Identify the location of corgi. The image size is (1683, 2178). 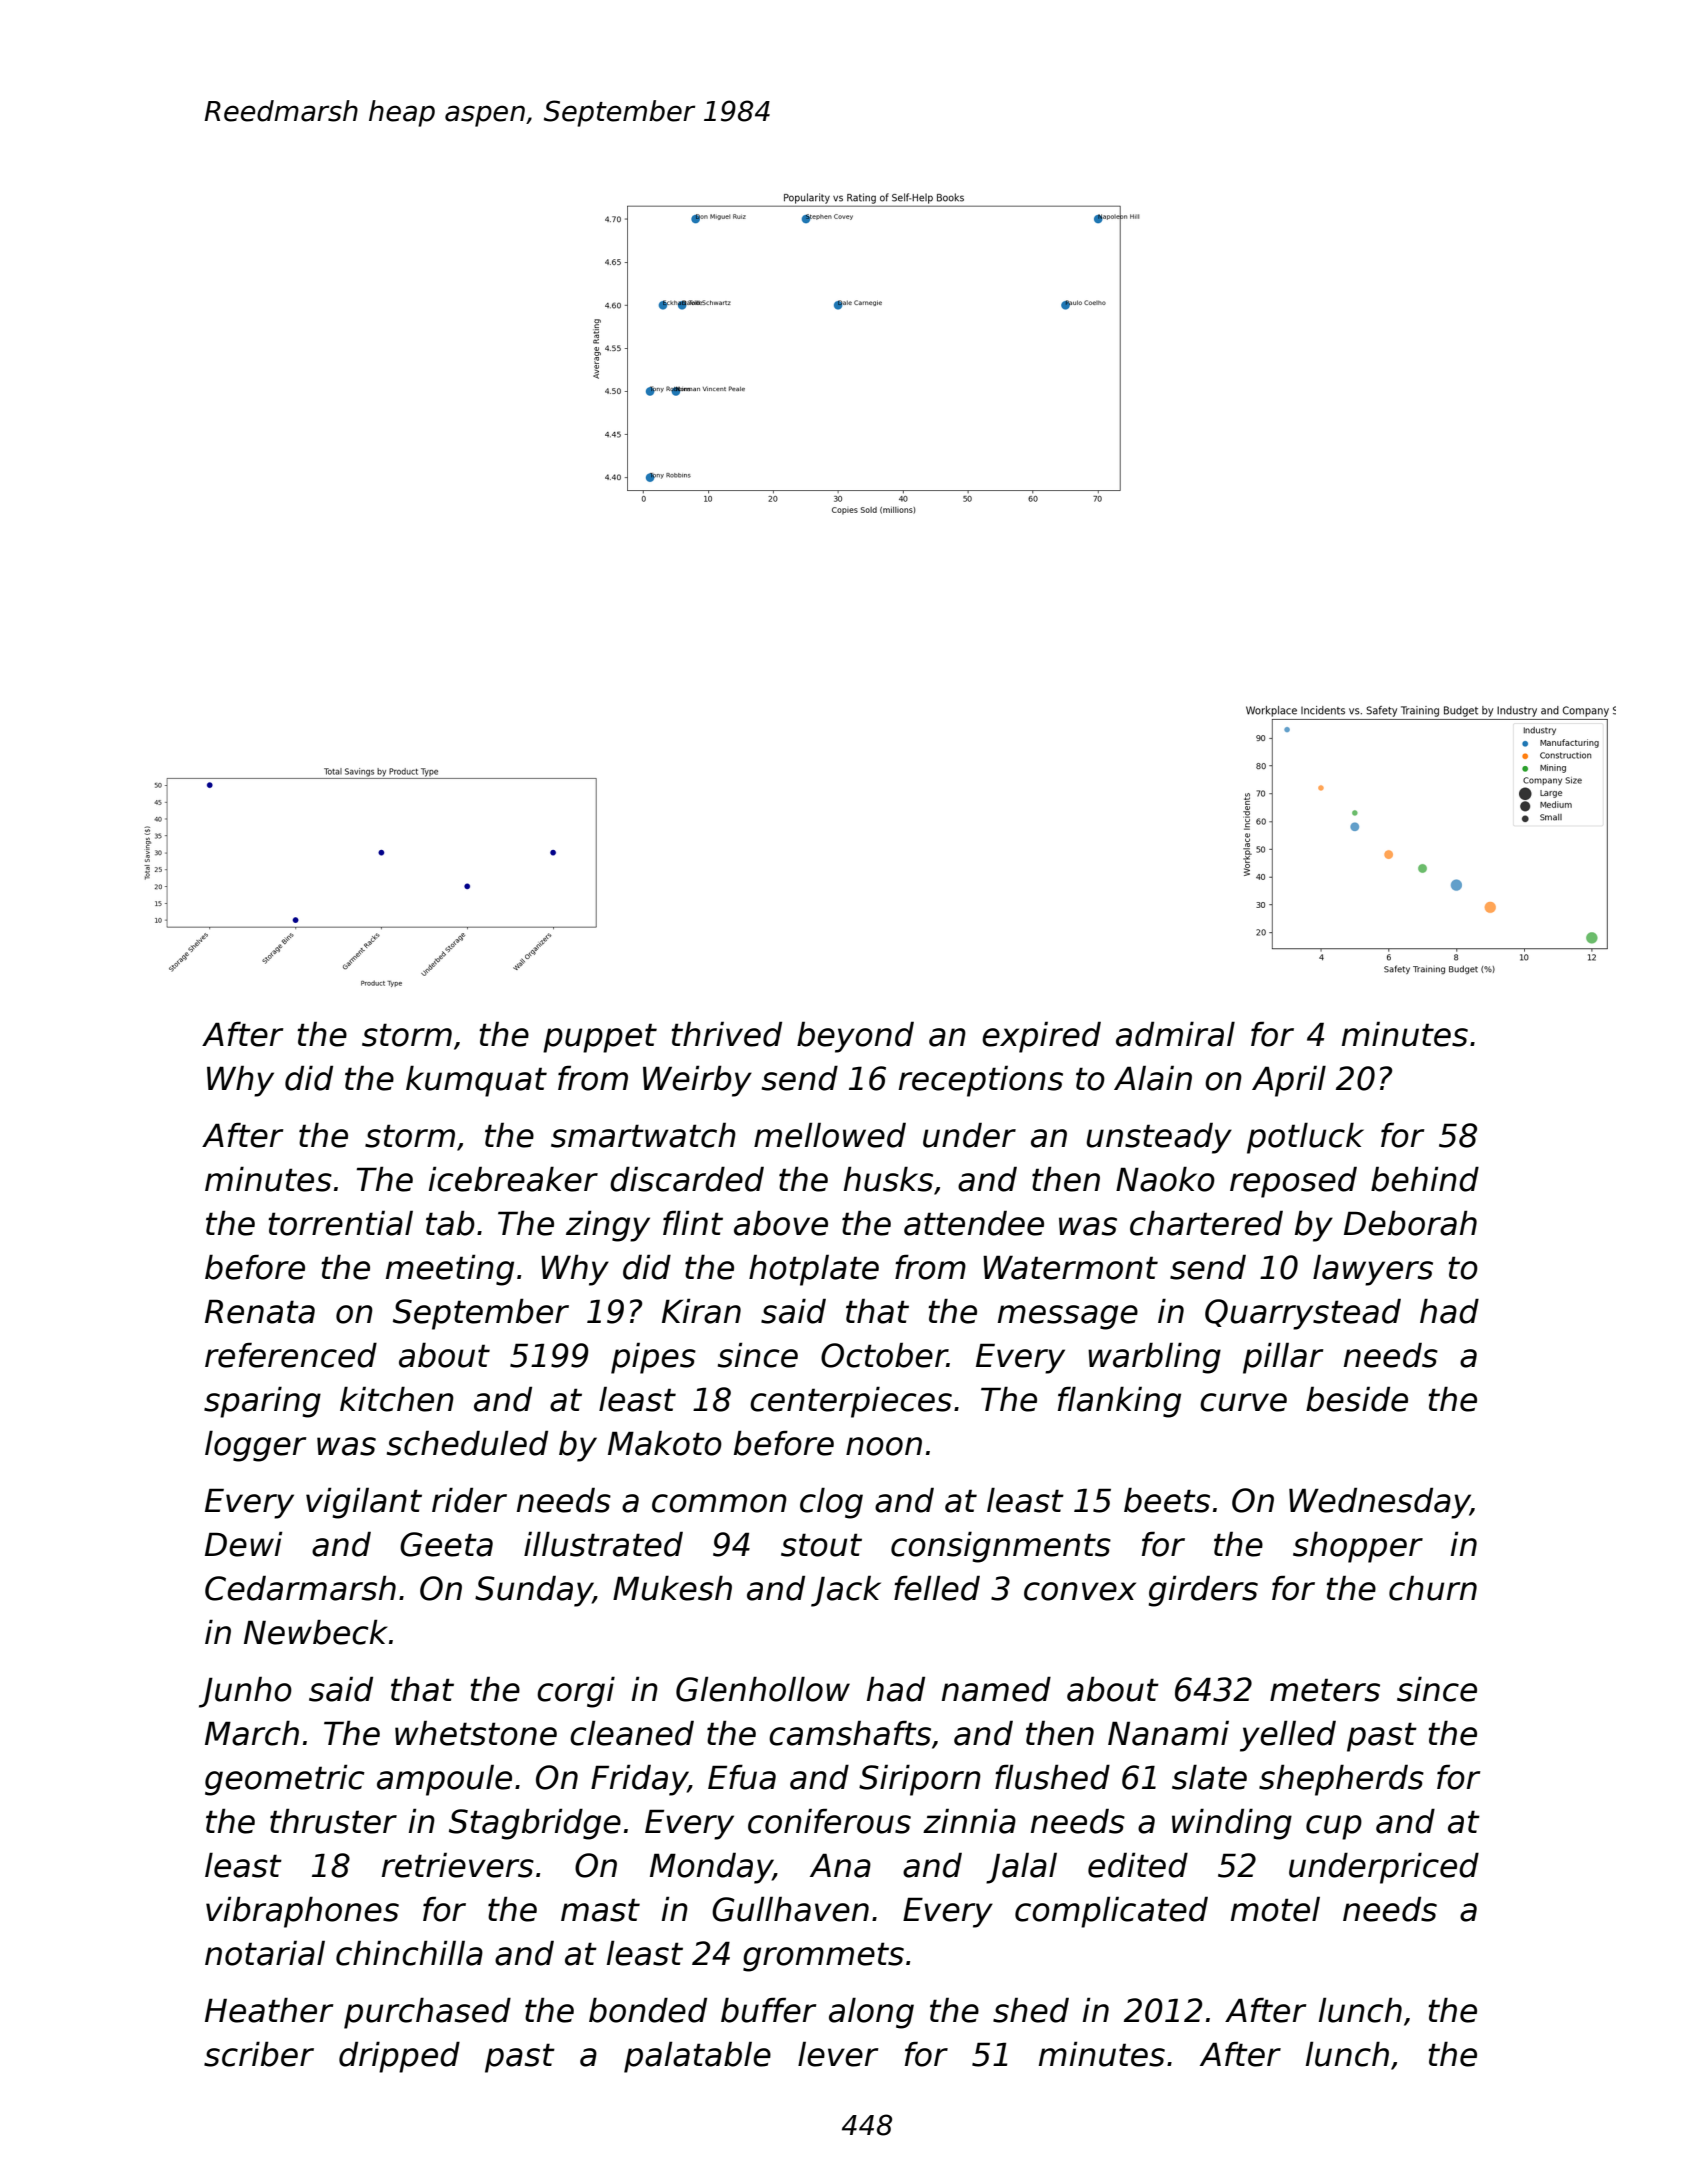
(576, 1692).
